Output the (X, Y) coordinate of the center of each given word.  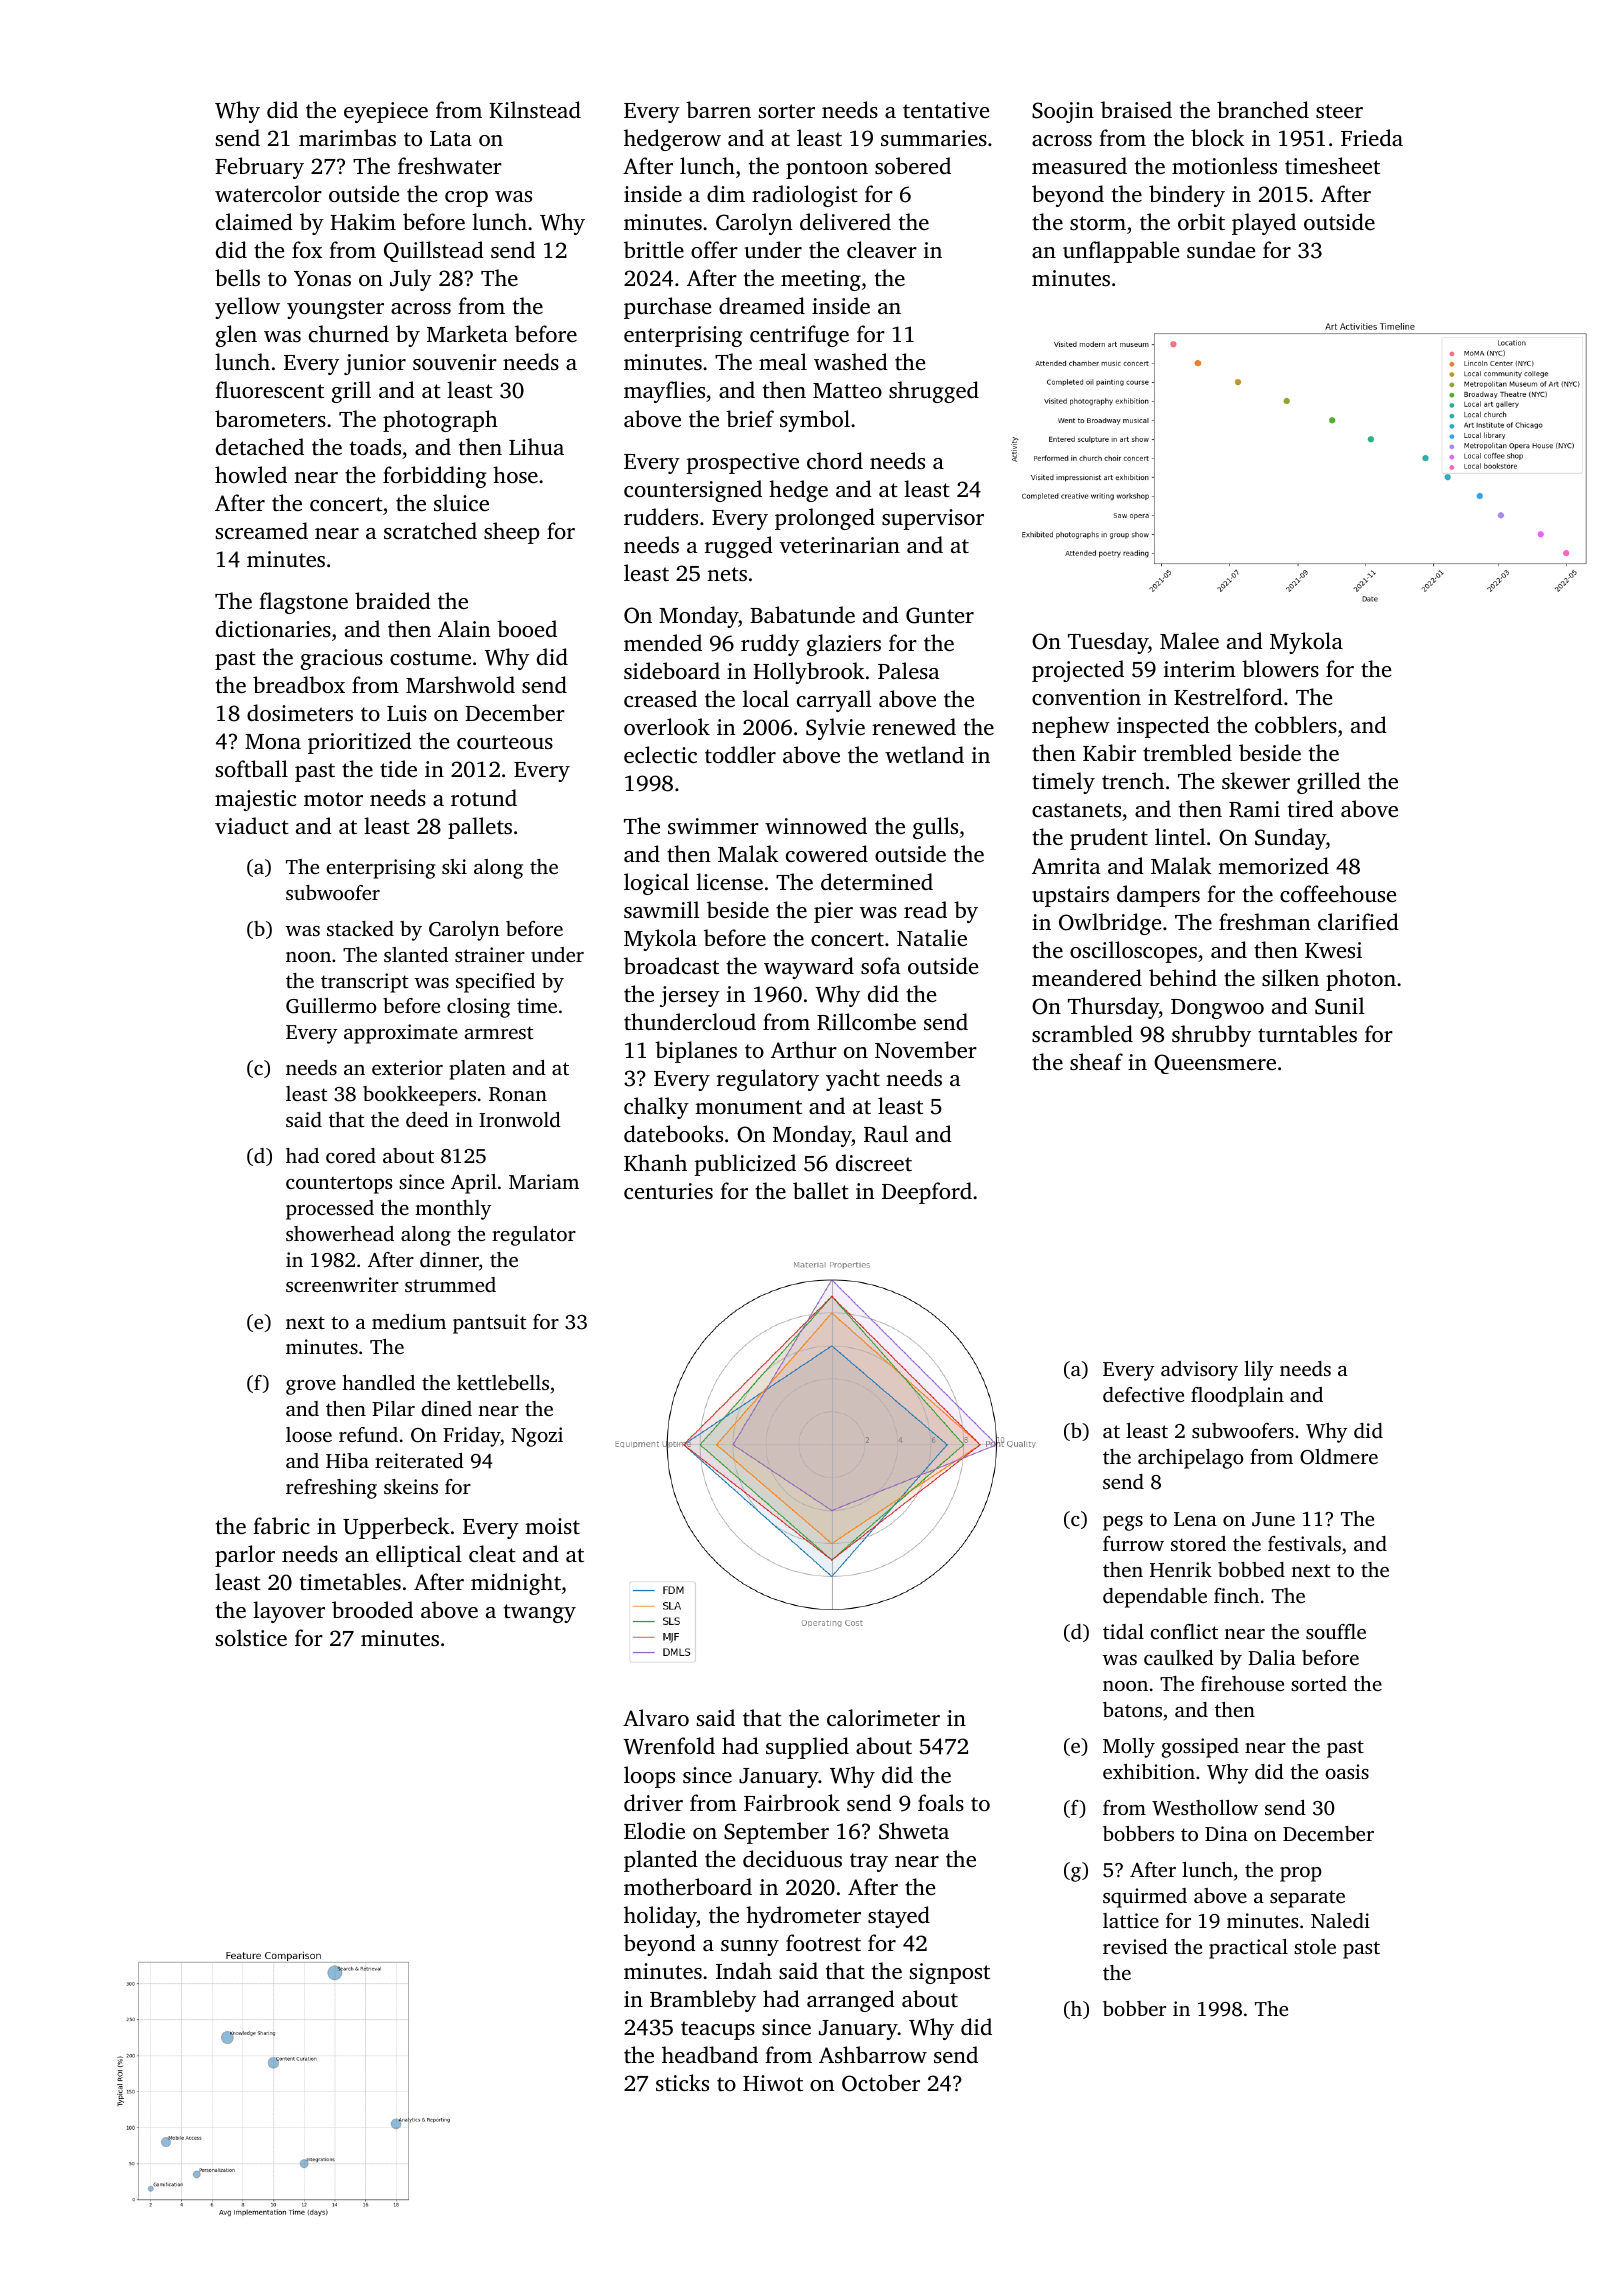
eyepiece (386, 112)
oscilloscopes (1133, 952)
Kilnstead (535, 109)
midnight (516, 1584)
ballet (821, 1190)
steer (1339, 111)
